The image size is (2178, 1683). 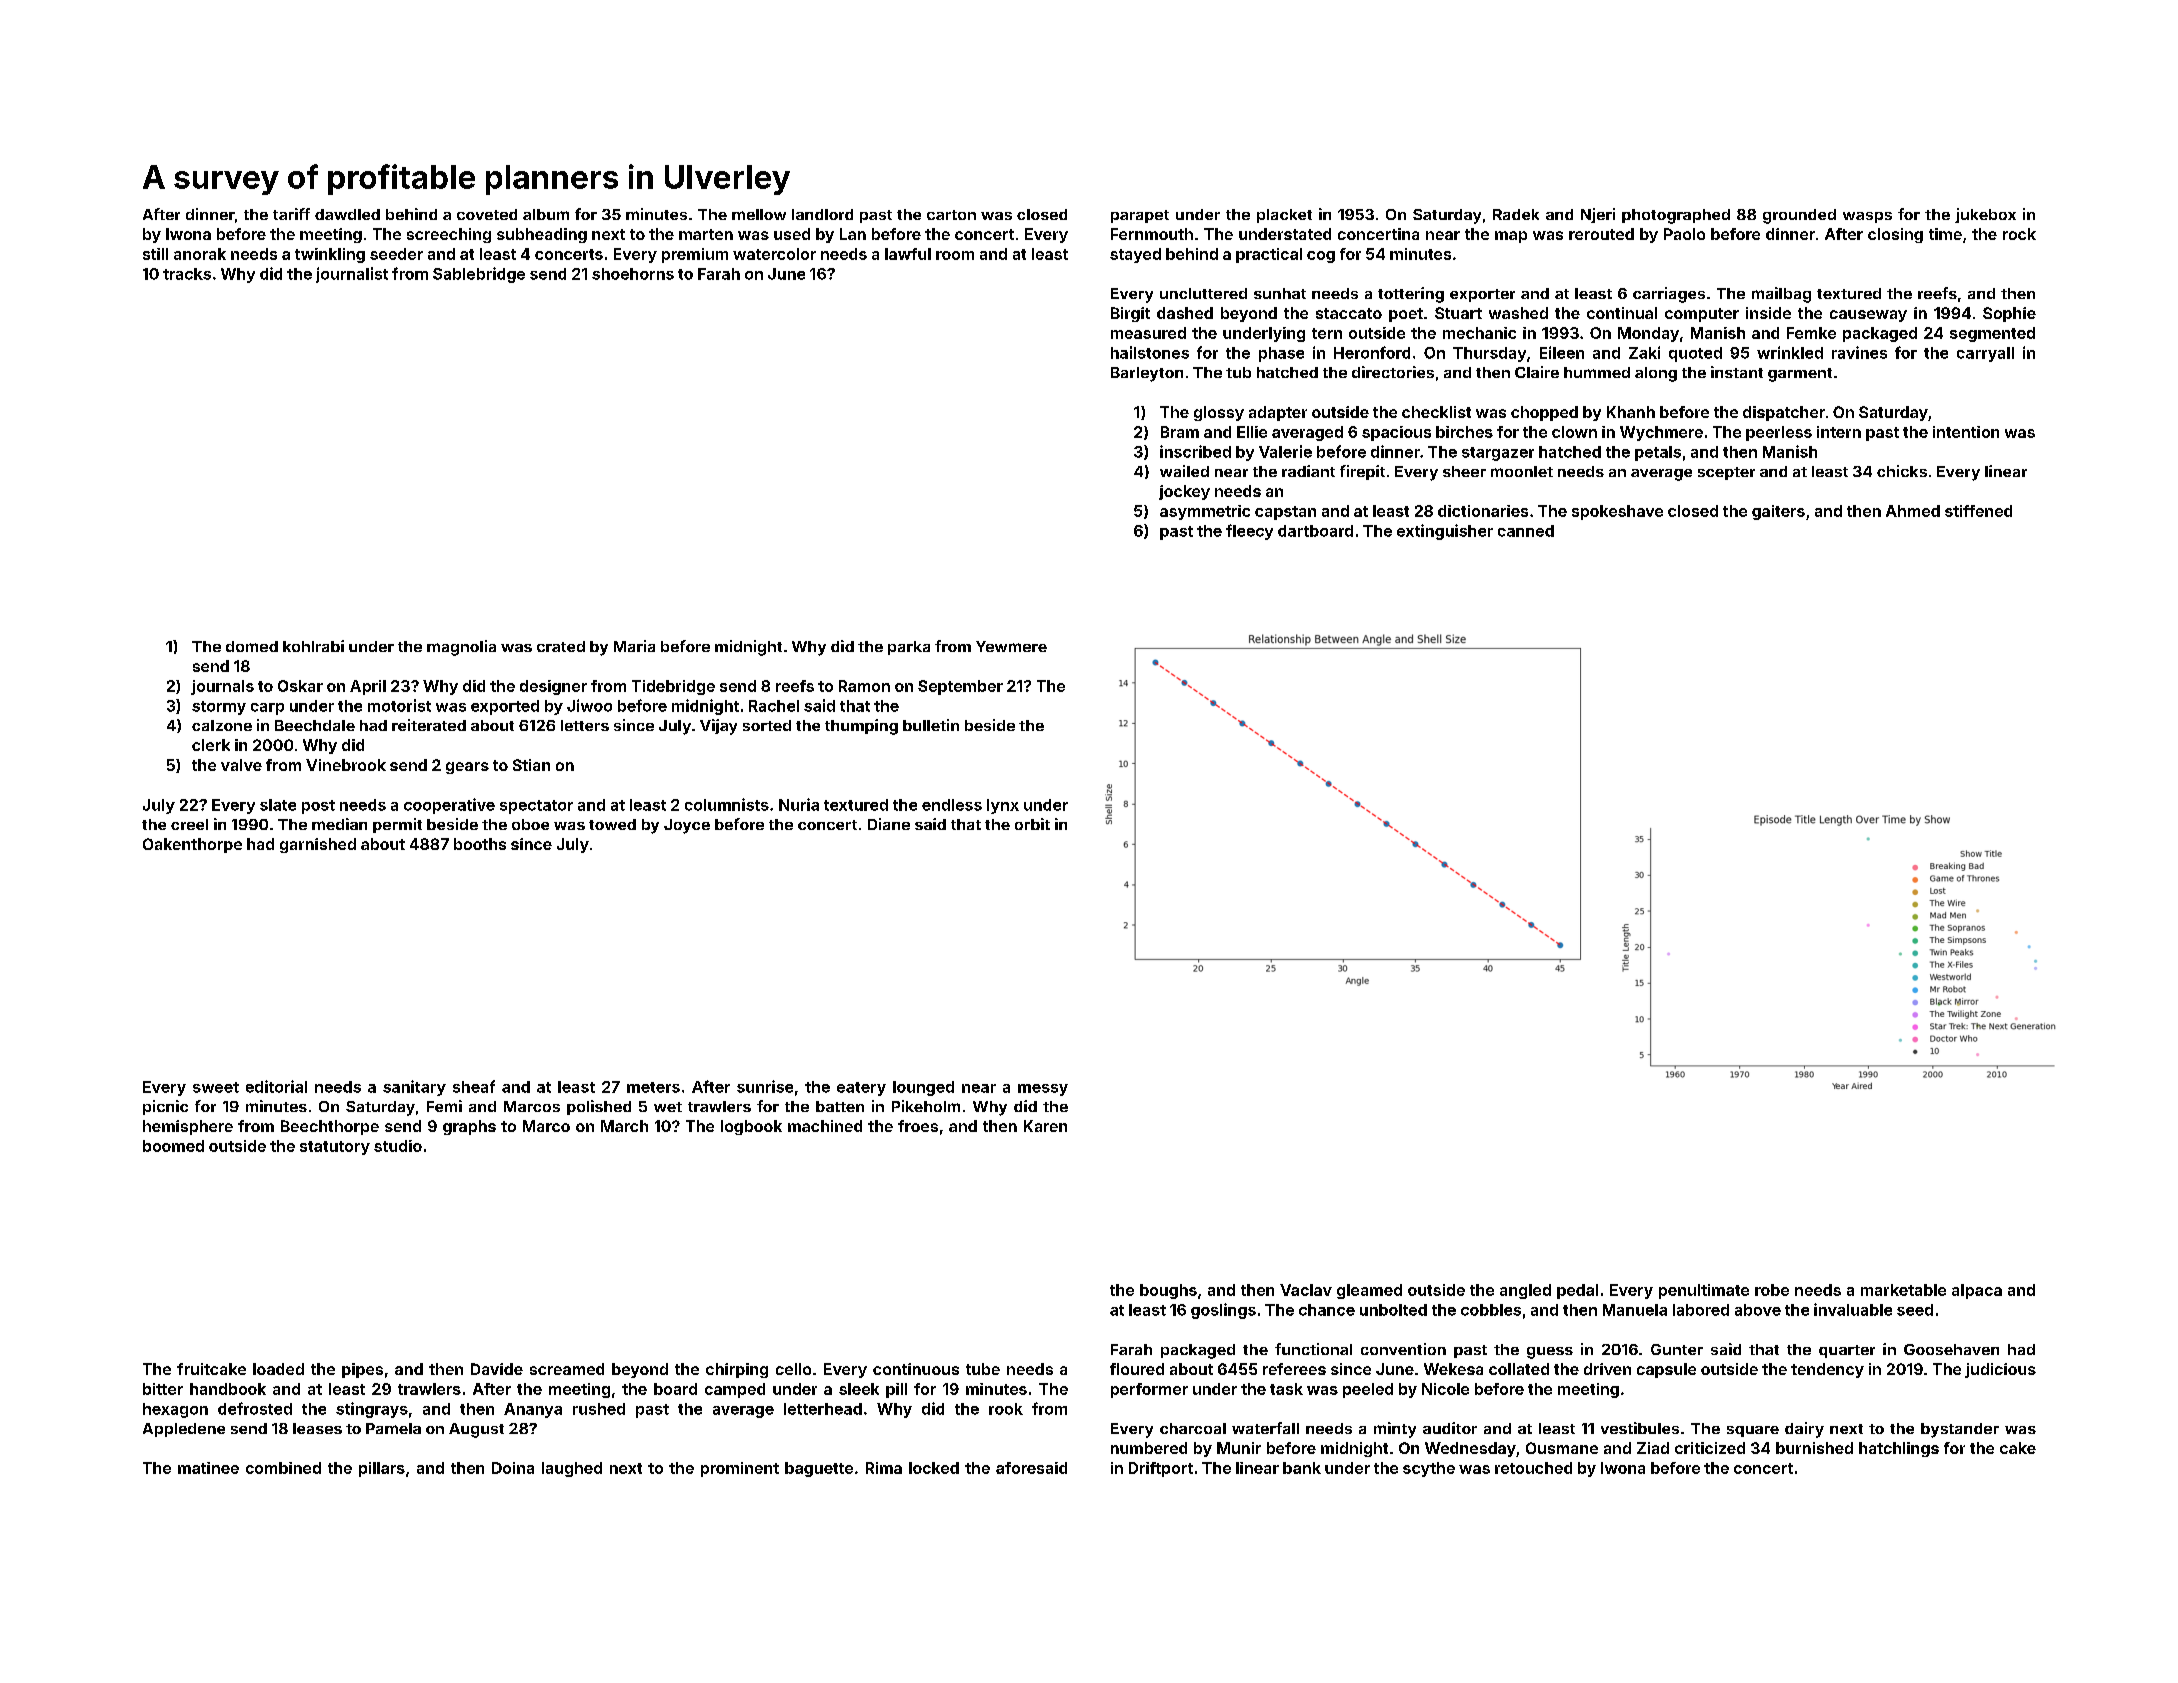 I want to click on tracks, so click(x=187, y=274).
